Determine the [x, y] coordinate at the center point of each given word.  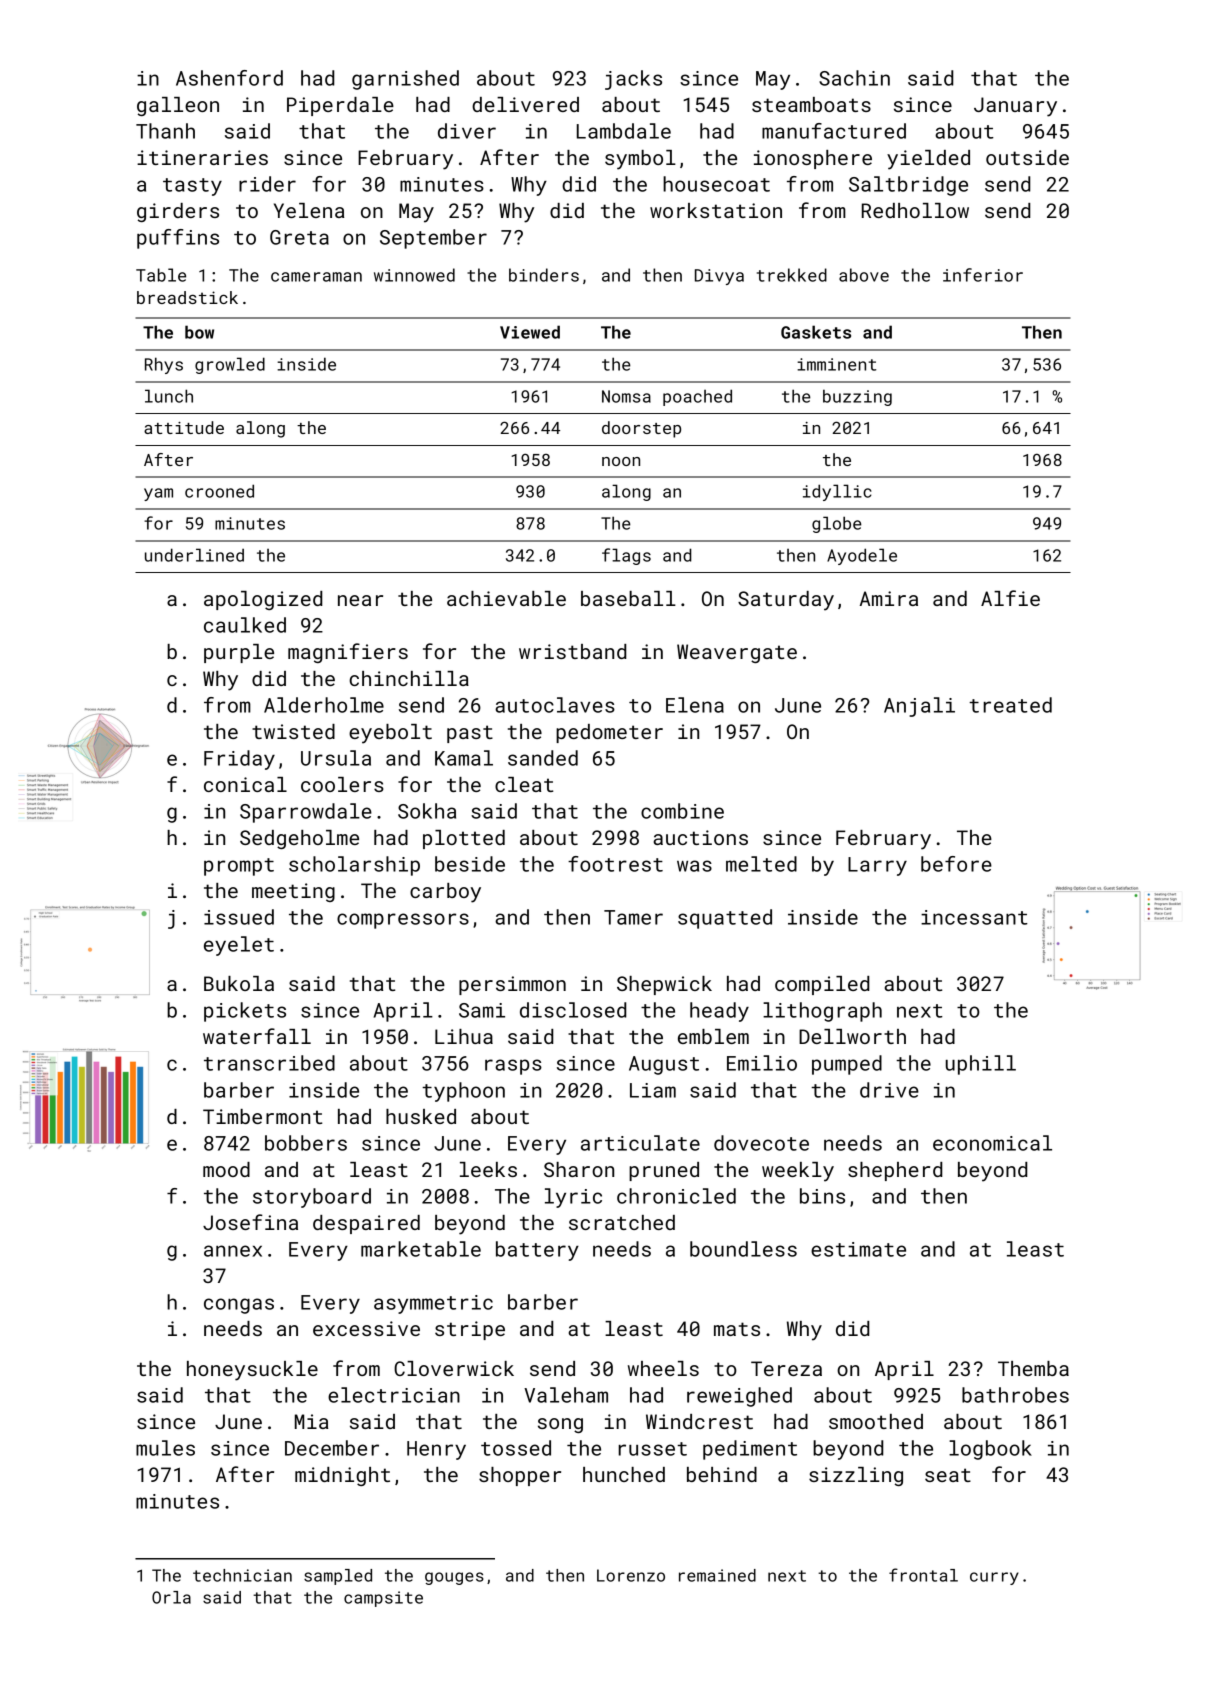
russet [652, 1449]
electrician [394, 1395]
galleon [178, 106]
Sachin [854, 78]
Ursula [336, 758]
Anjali [919, 707]
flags [626, 556]
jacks [633, 80]
